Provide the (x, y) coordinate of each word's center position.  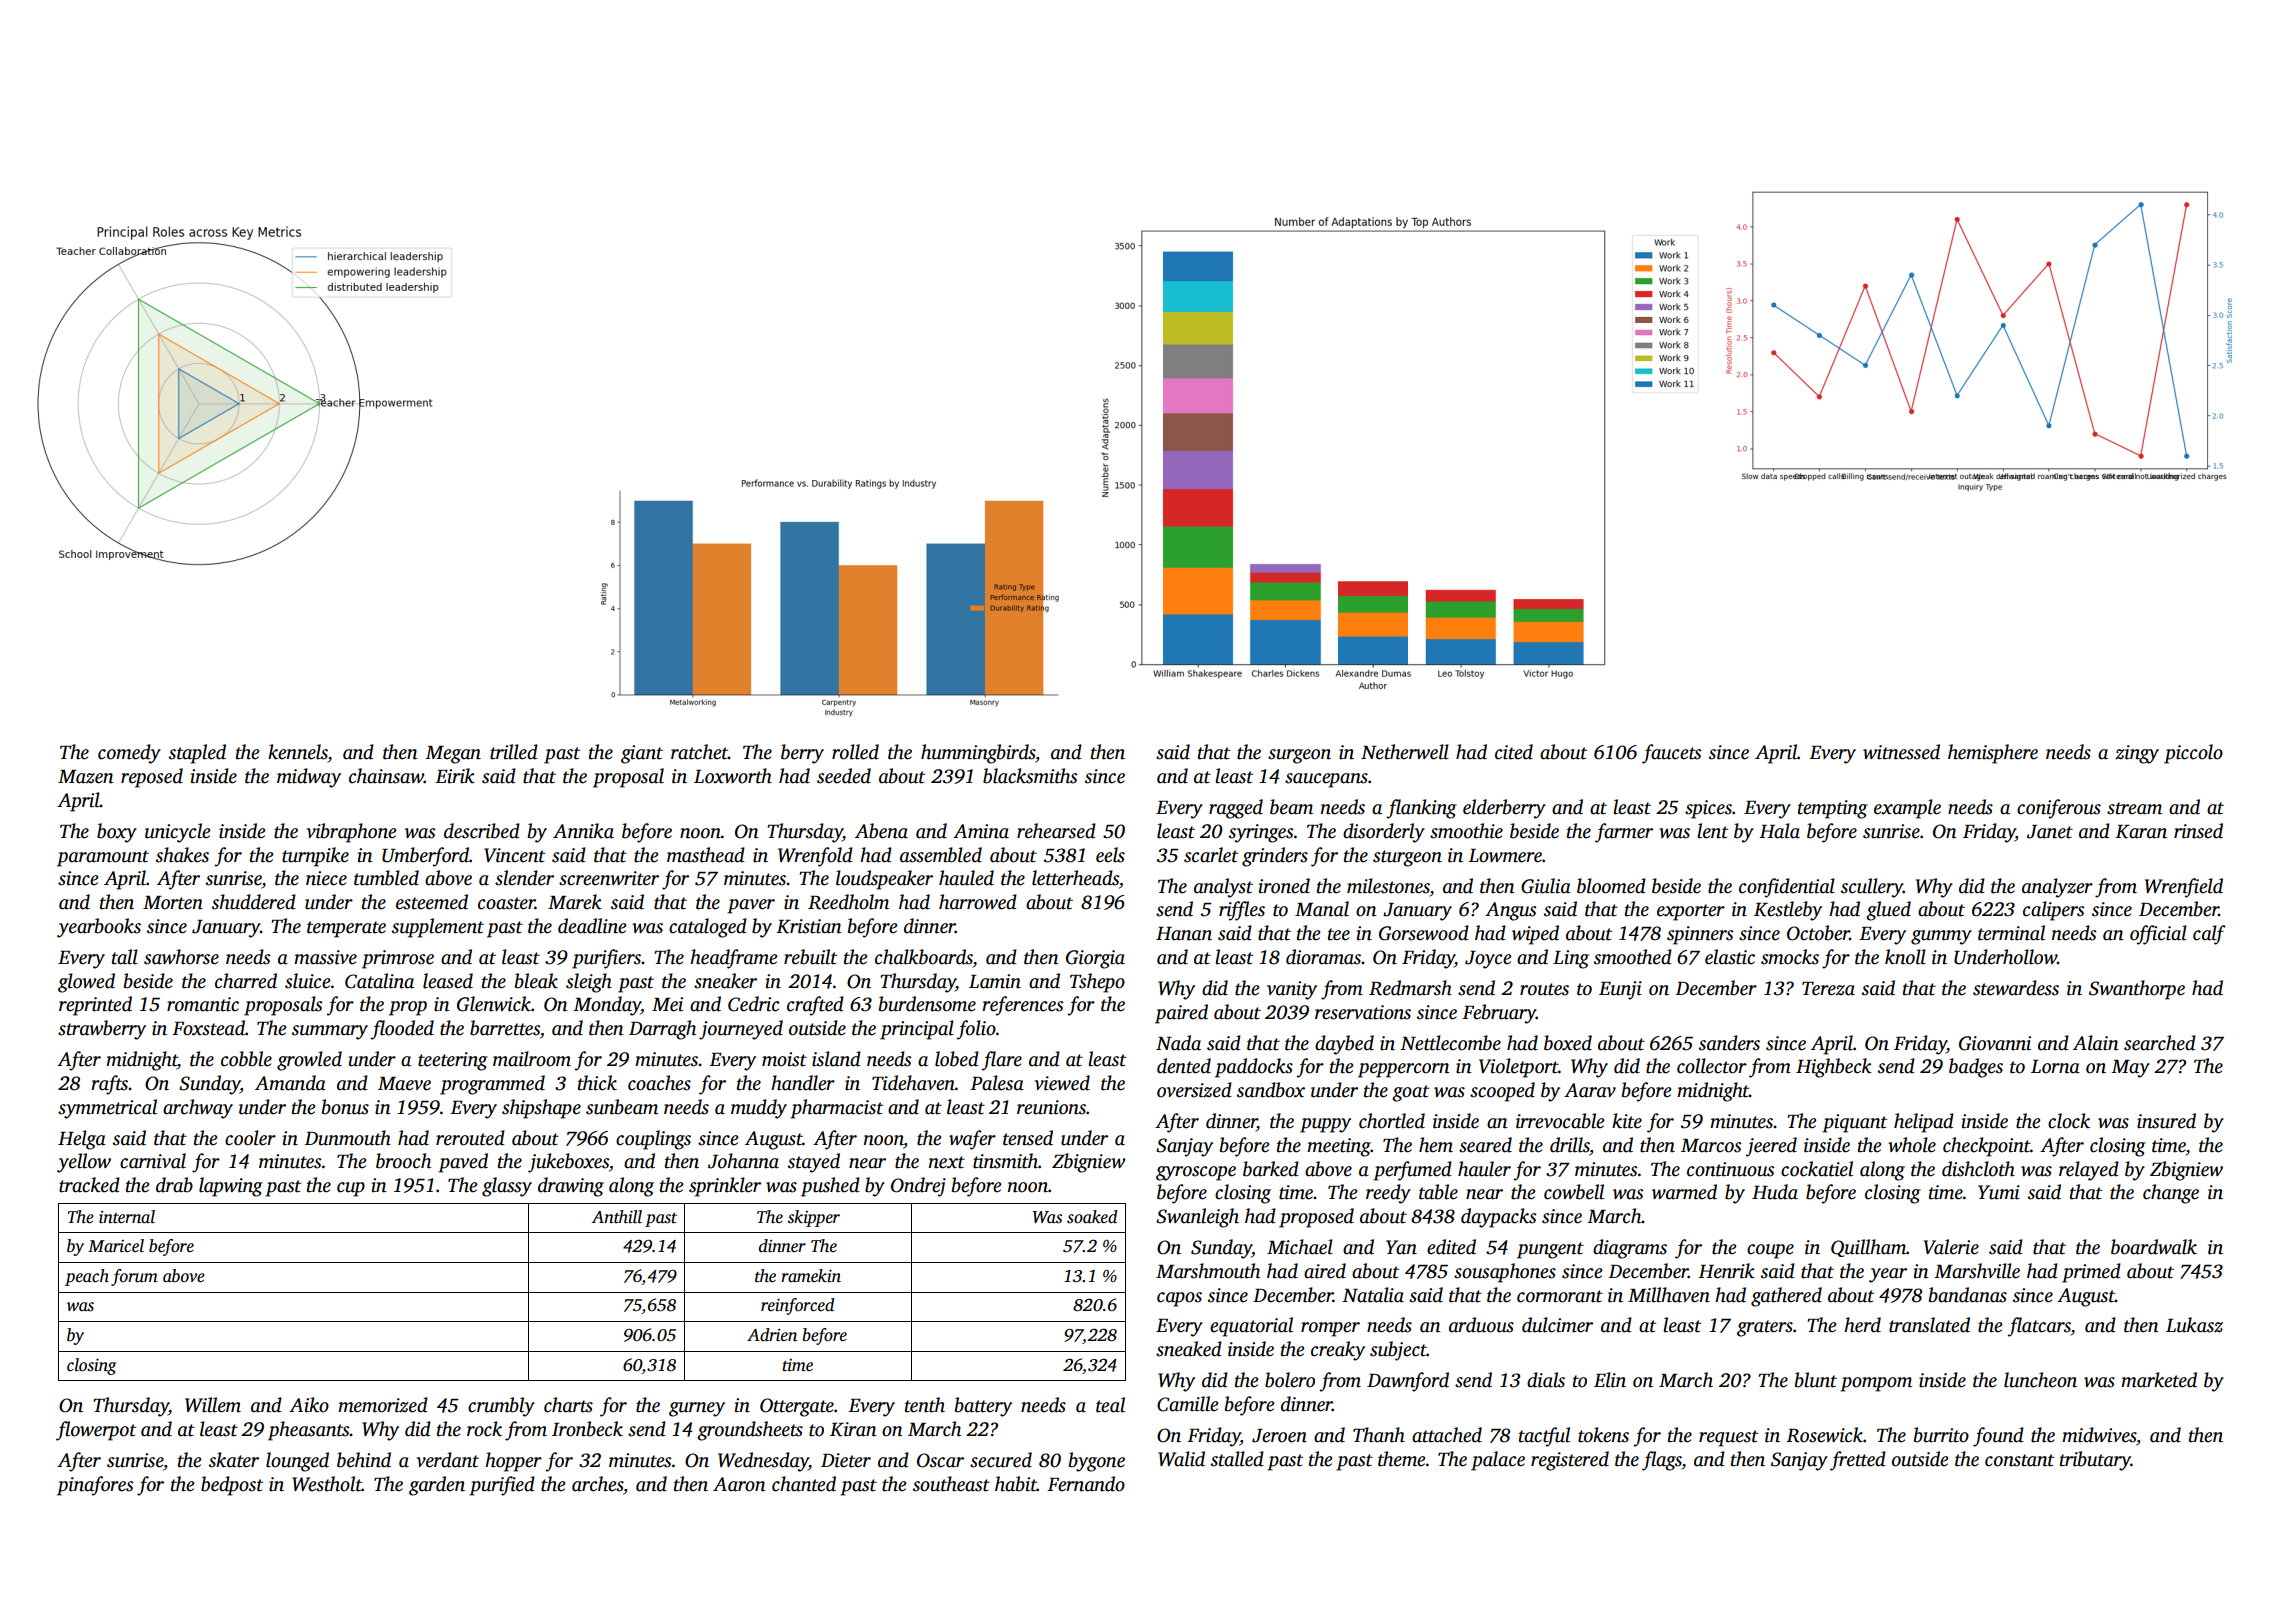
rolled (855, 752)
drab (174, 1185)
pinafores (95, 1486)
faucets (1671, 754)
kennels (298, 752)
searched (2160, 1043)
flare (1002, 1061)
